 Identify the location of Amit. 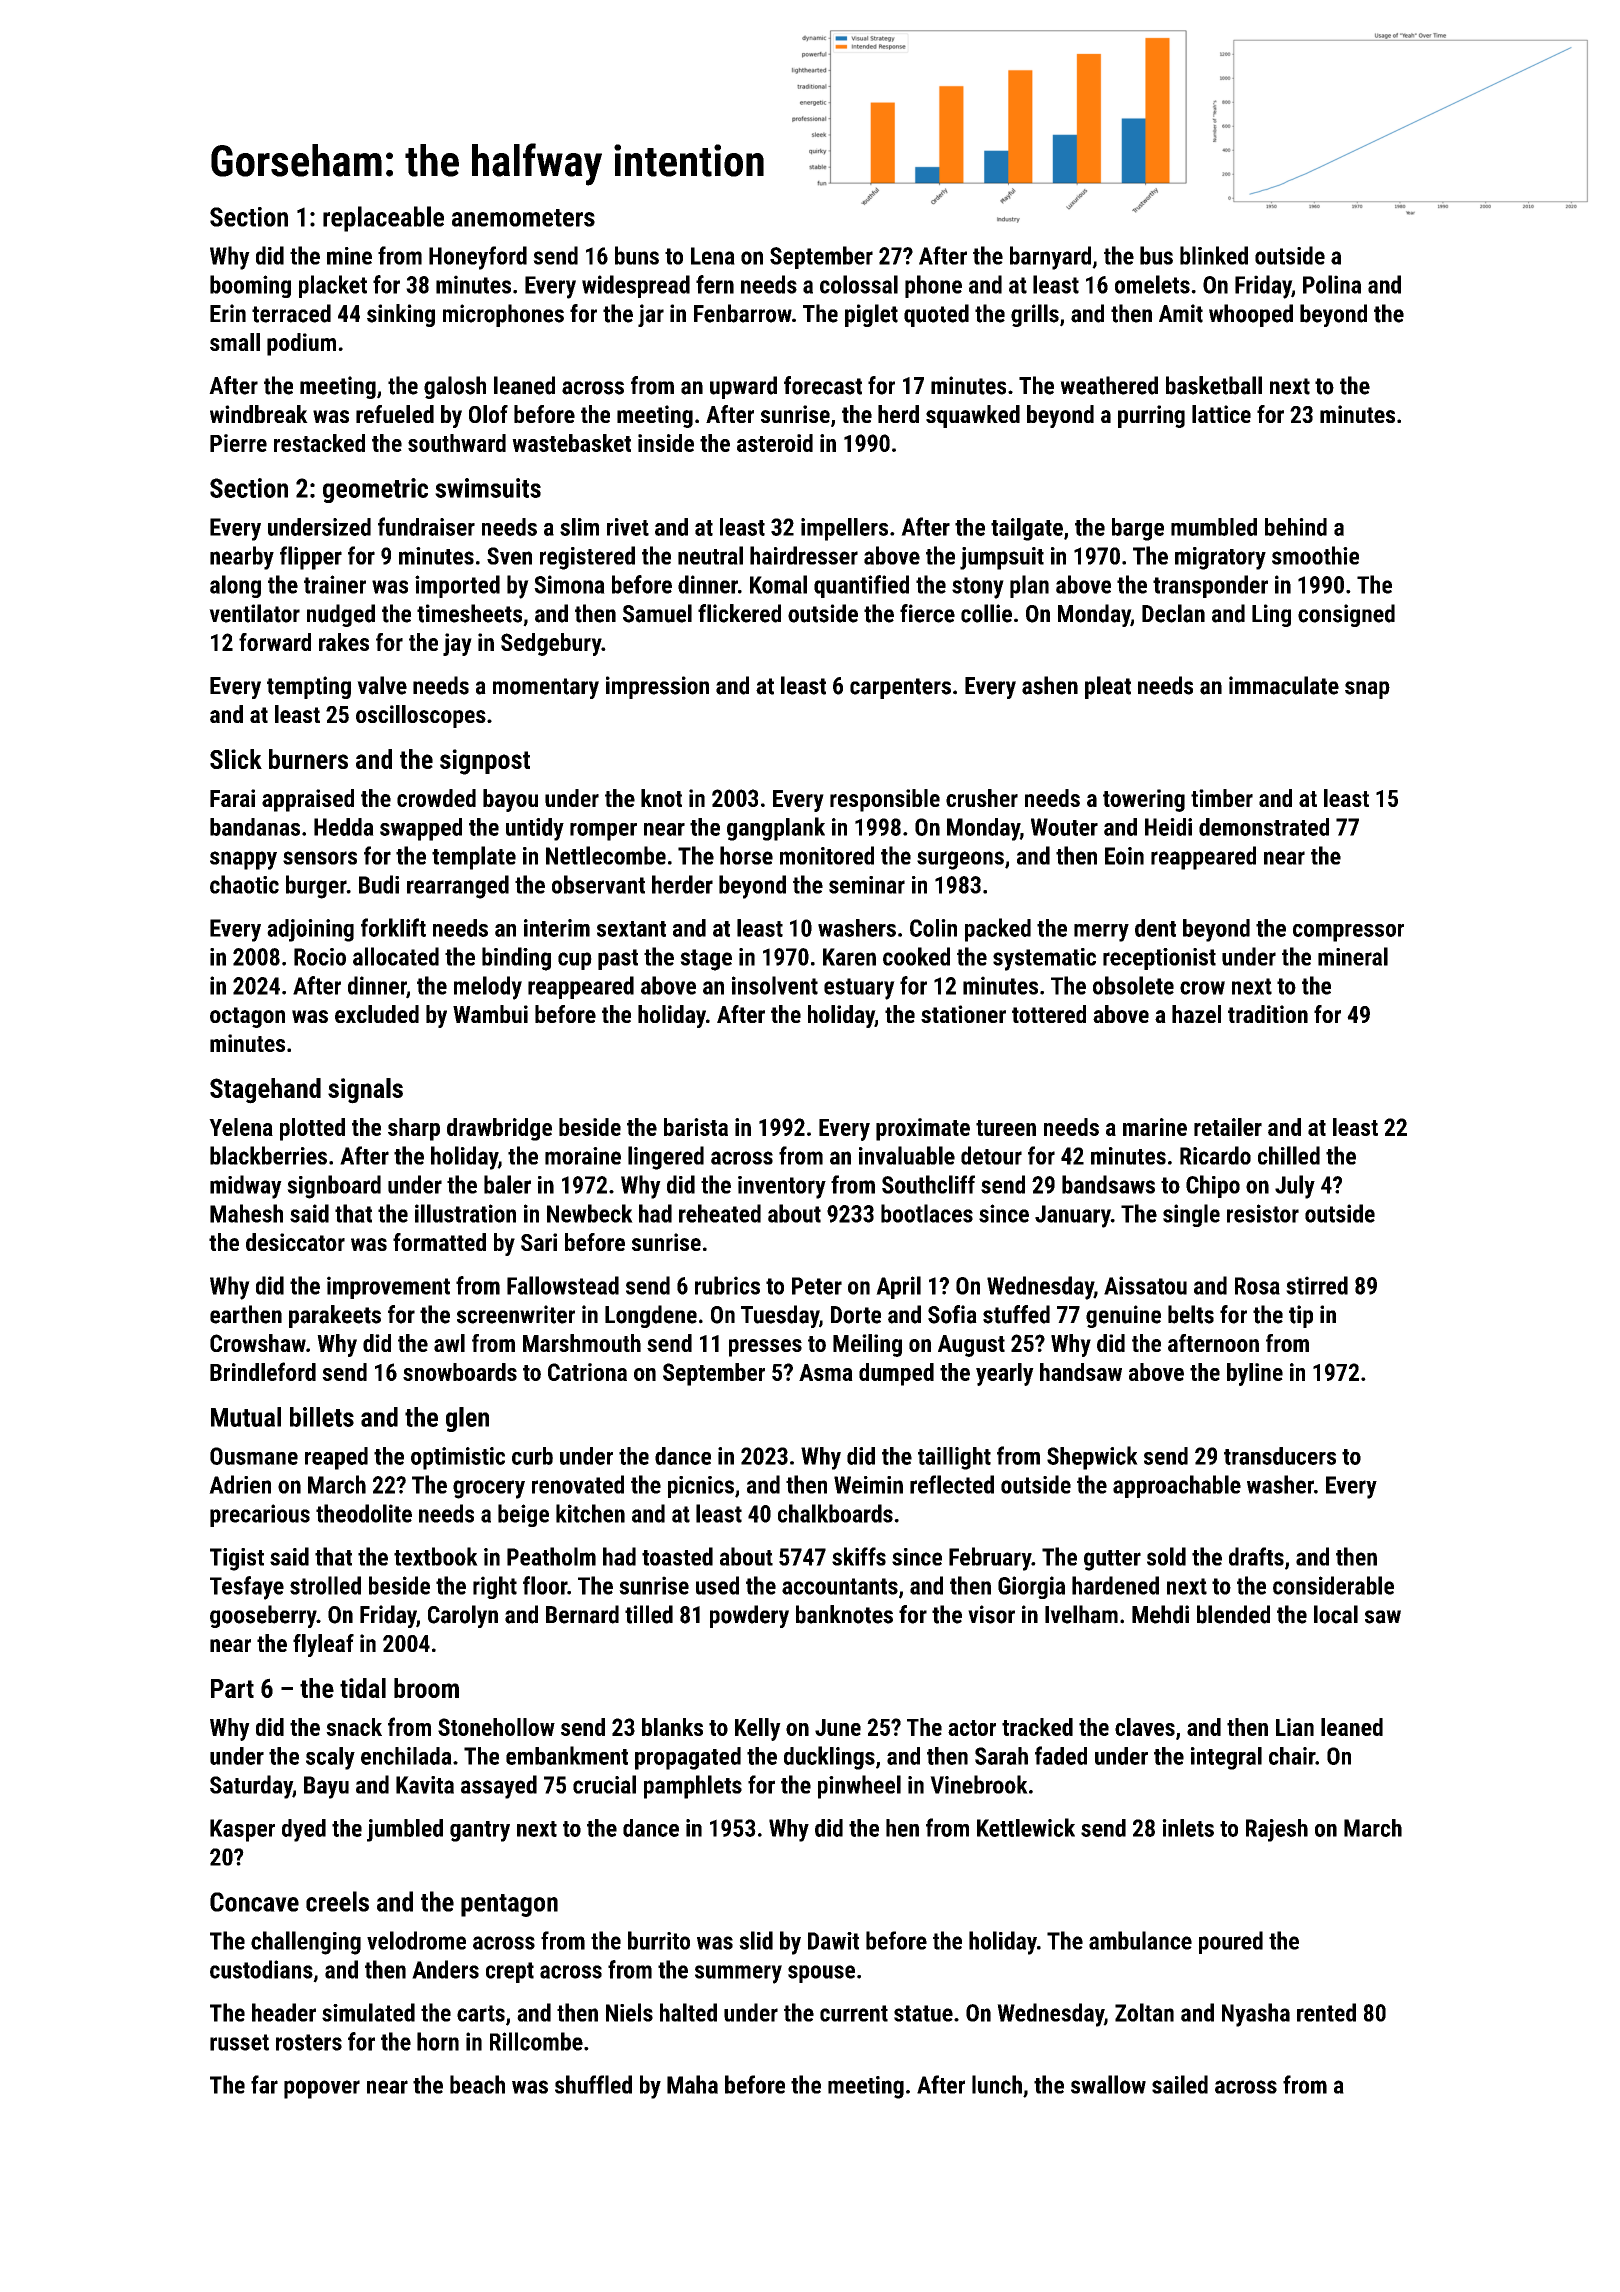
(1181, 313).
